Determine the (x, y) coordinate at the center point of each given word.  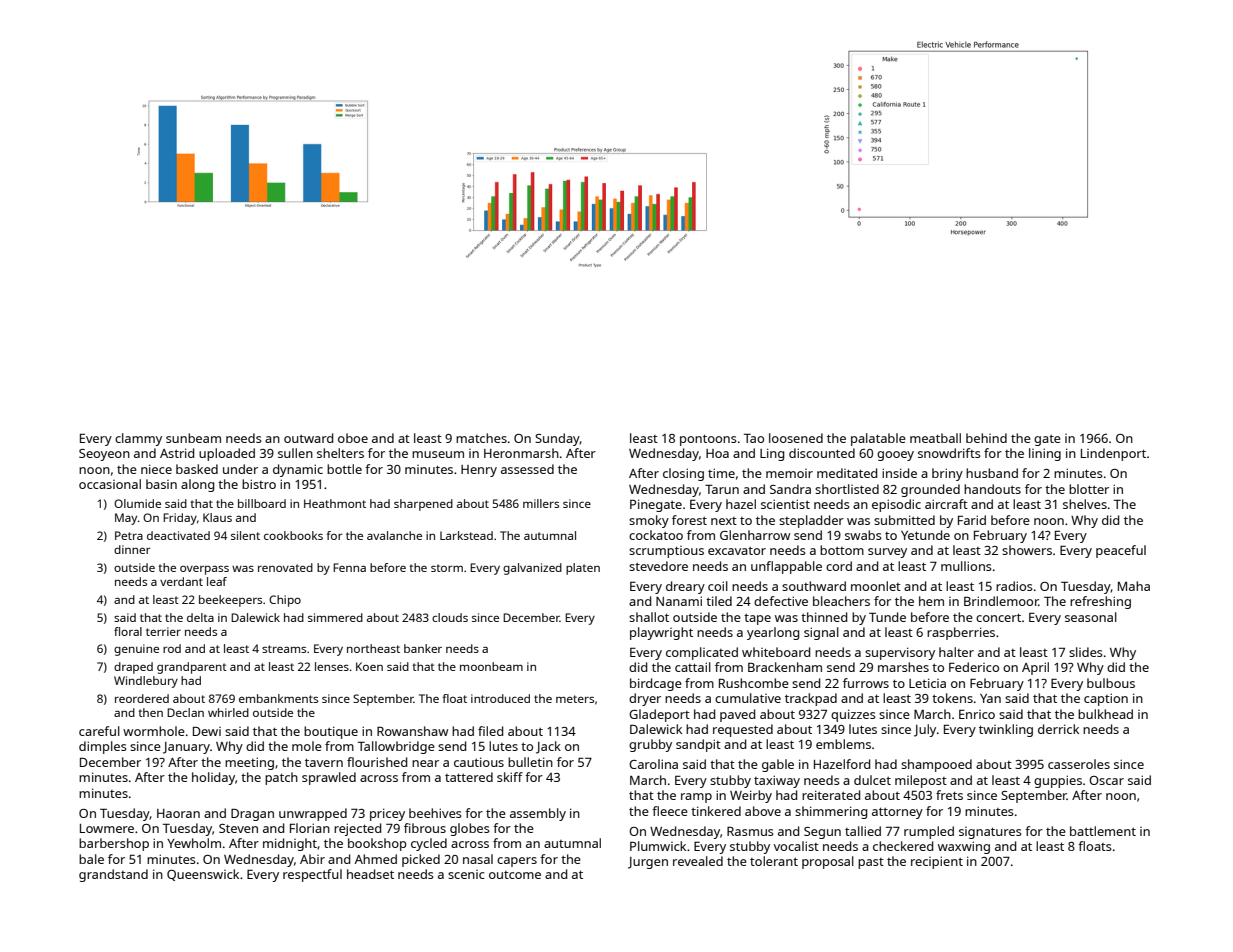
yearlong (773, 633)
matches (481, 438)
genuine (136, 650)
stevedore (658, 566)
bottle (344, 469)
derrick (1058, 729)
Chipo (285, 601)
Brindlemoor (1001, 601)
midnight (290, 844)
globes (470, 829)
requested (743, 730)
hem (931, 601)
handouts (992, 489)
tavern (324, 762)
